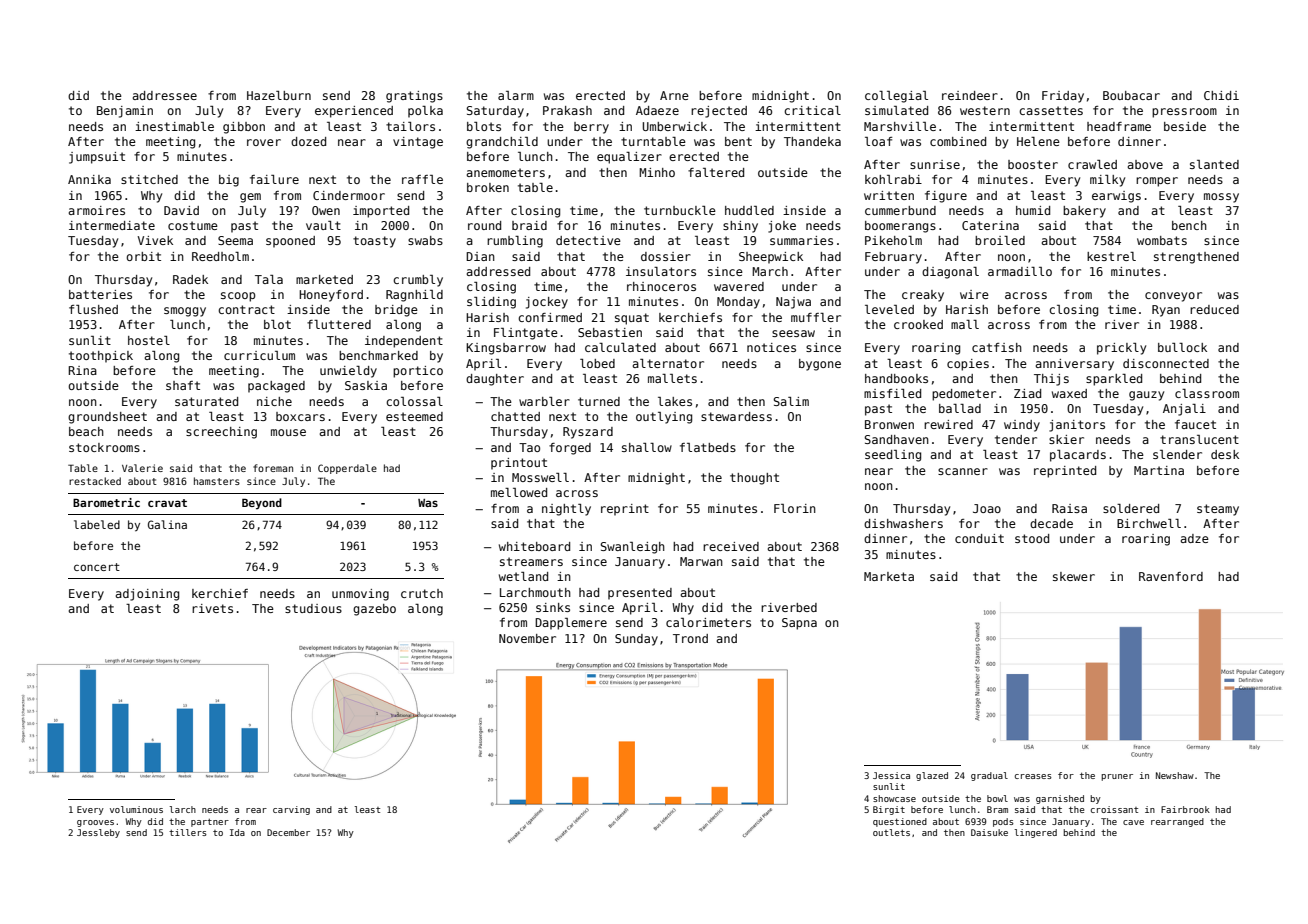 This image has width=1308, height=924. I want to click on marketed, so click(324, 279).
